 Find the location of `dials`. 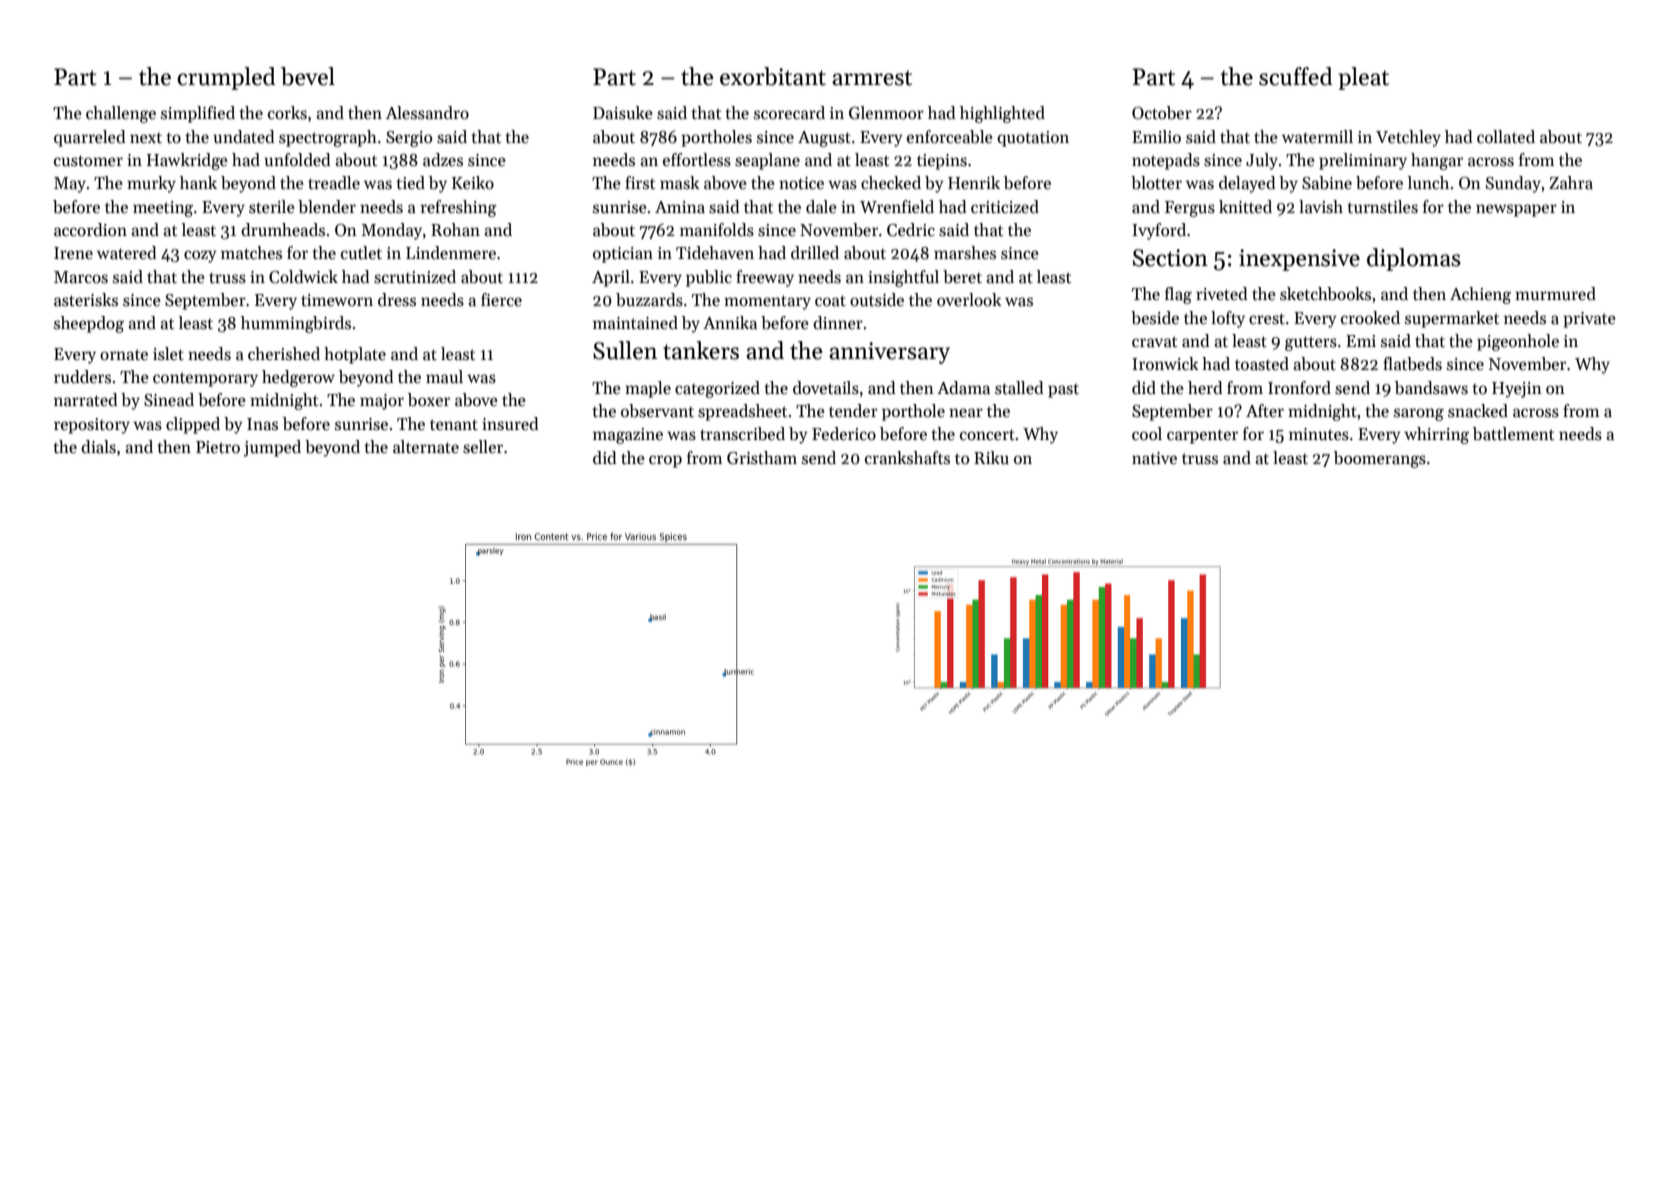

dials is located at coordinates (98, 447).
